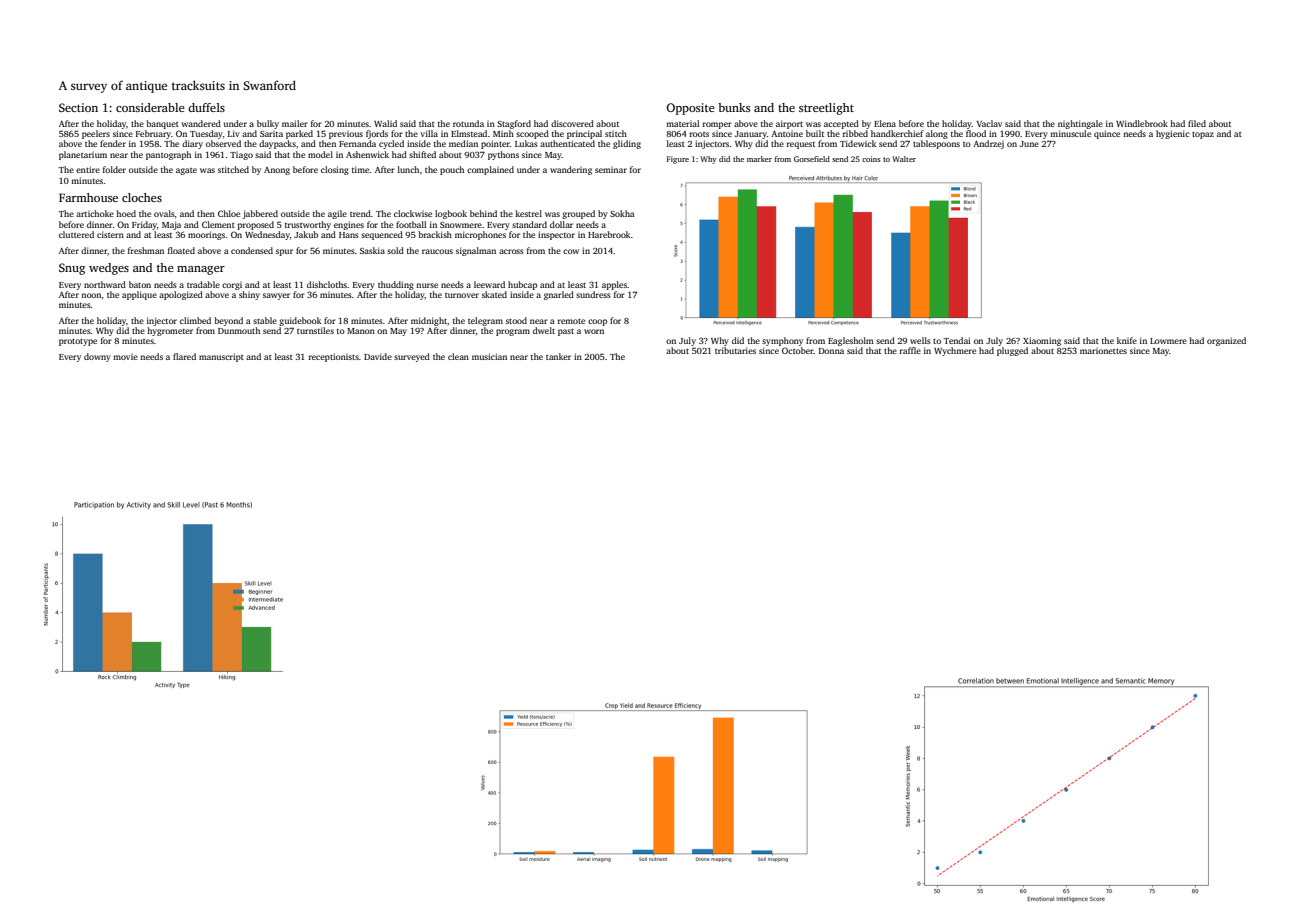  Describe the element at coordinates (609, 234) in the screenshot. I see `Harebrook` at that location.
